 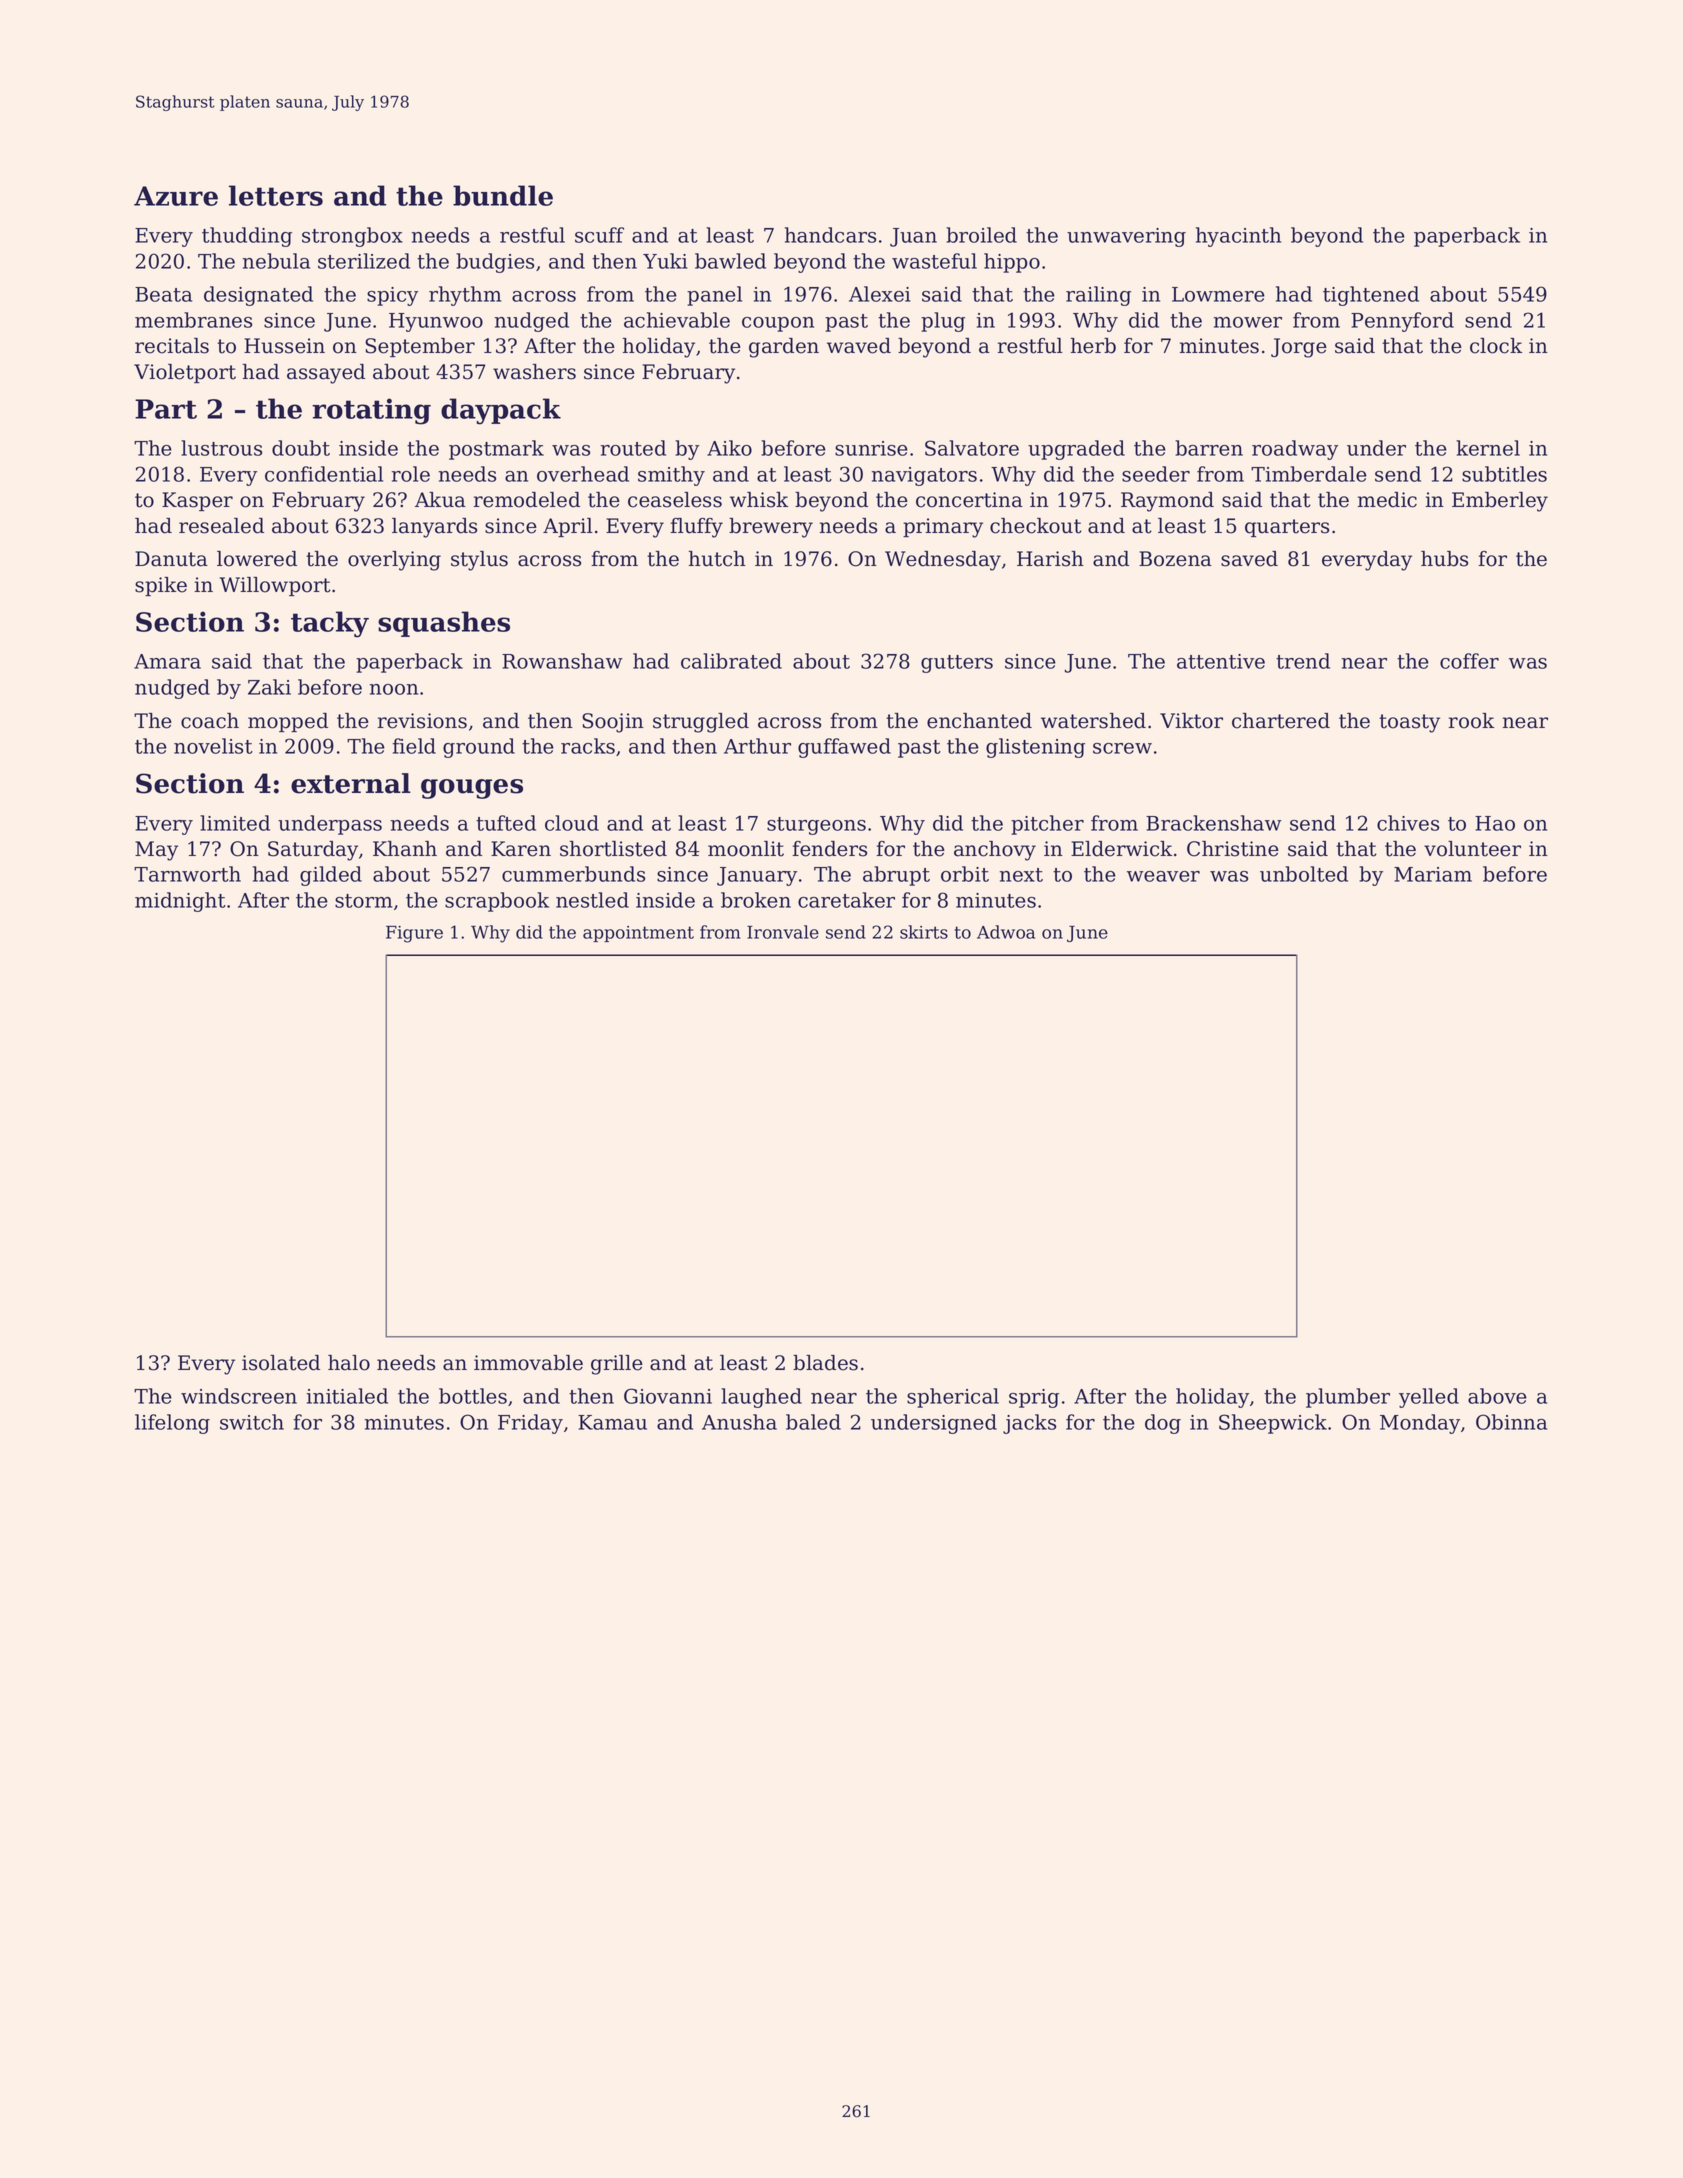 What do you see at coordinates (1034, 1398) in the page?
I see `sprig` at bounding box center [1034, 1398].
